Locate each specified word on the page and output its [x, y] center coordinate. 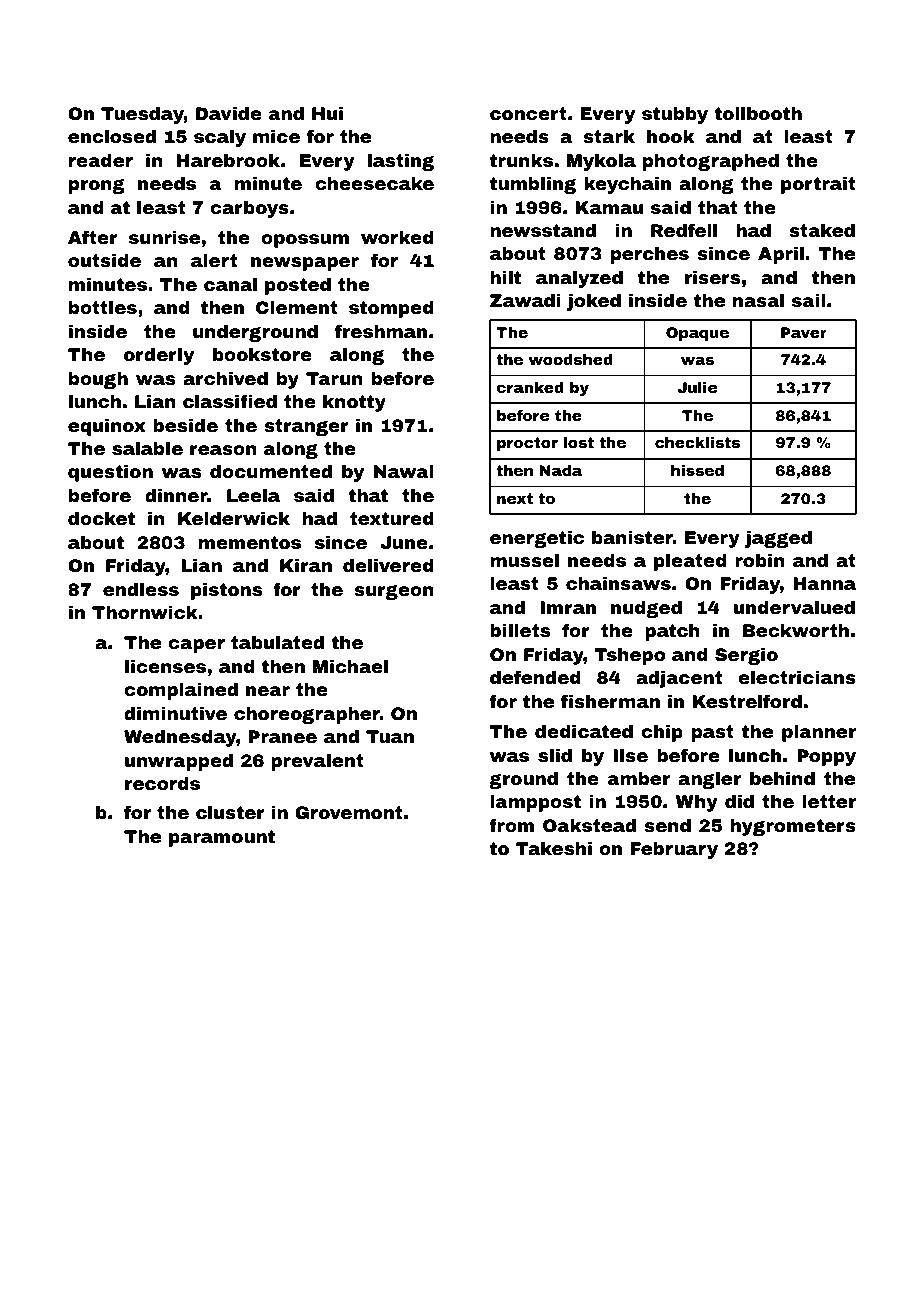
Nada [561, 470]
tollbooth [758, 113]
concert [528, 113]
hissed [697, 470]
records [162, 783]
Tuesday [142, 115]
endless [141, 589]
